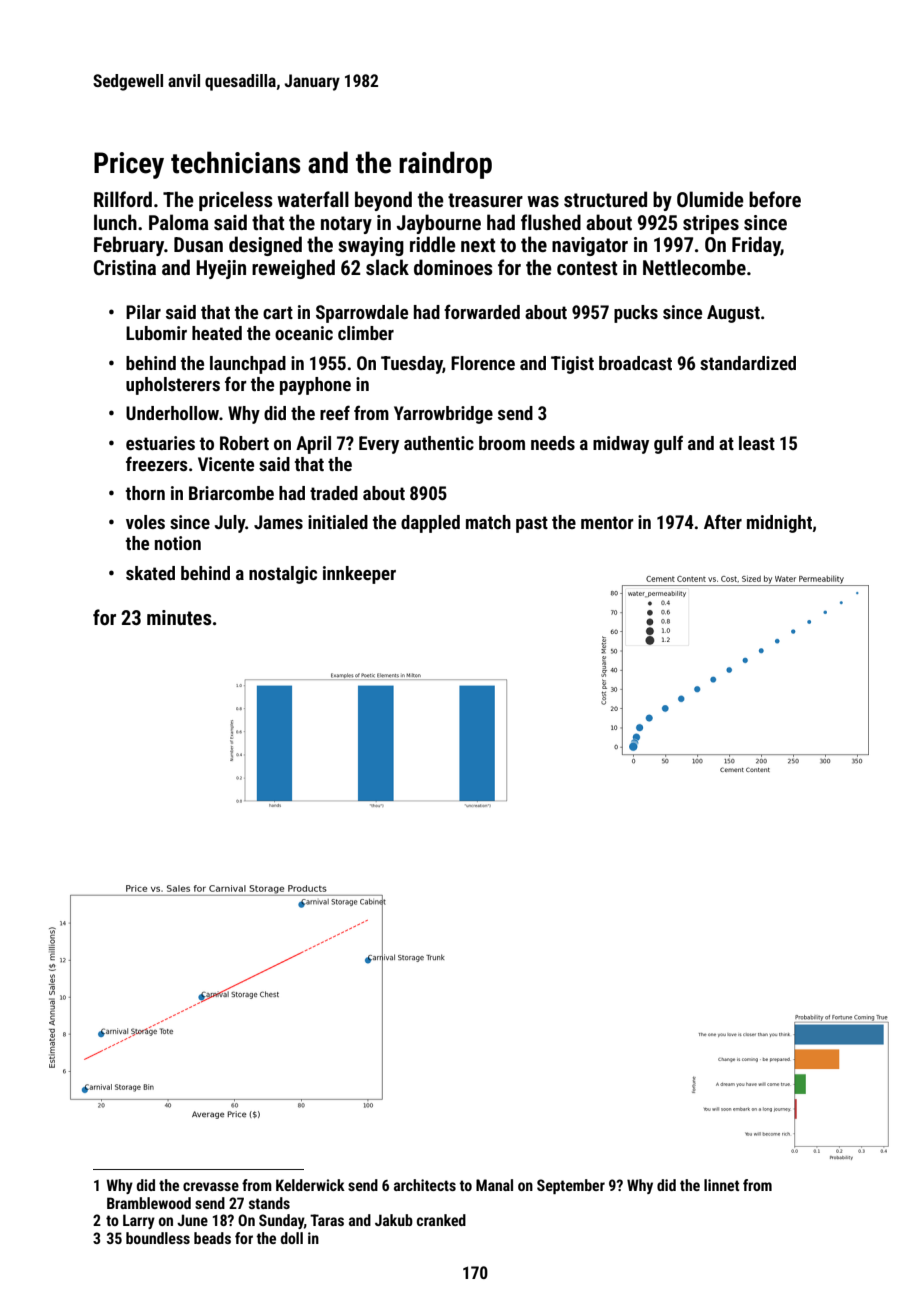  Describe the element at coordinates (310, 1185) in the document. I see `Kelderwick` at that location.
